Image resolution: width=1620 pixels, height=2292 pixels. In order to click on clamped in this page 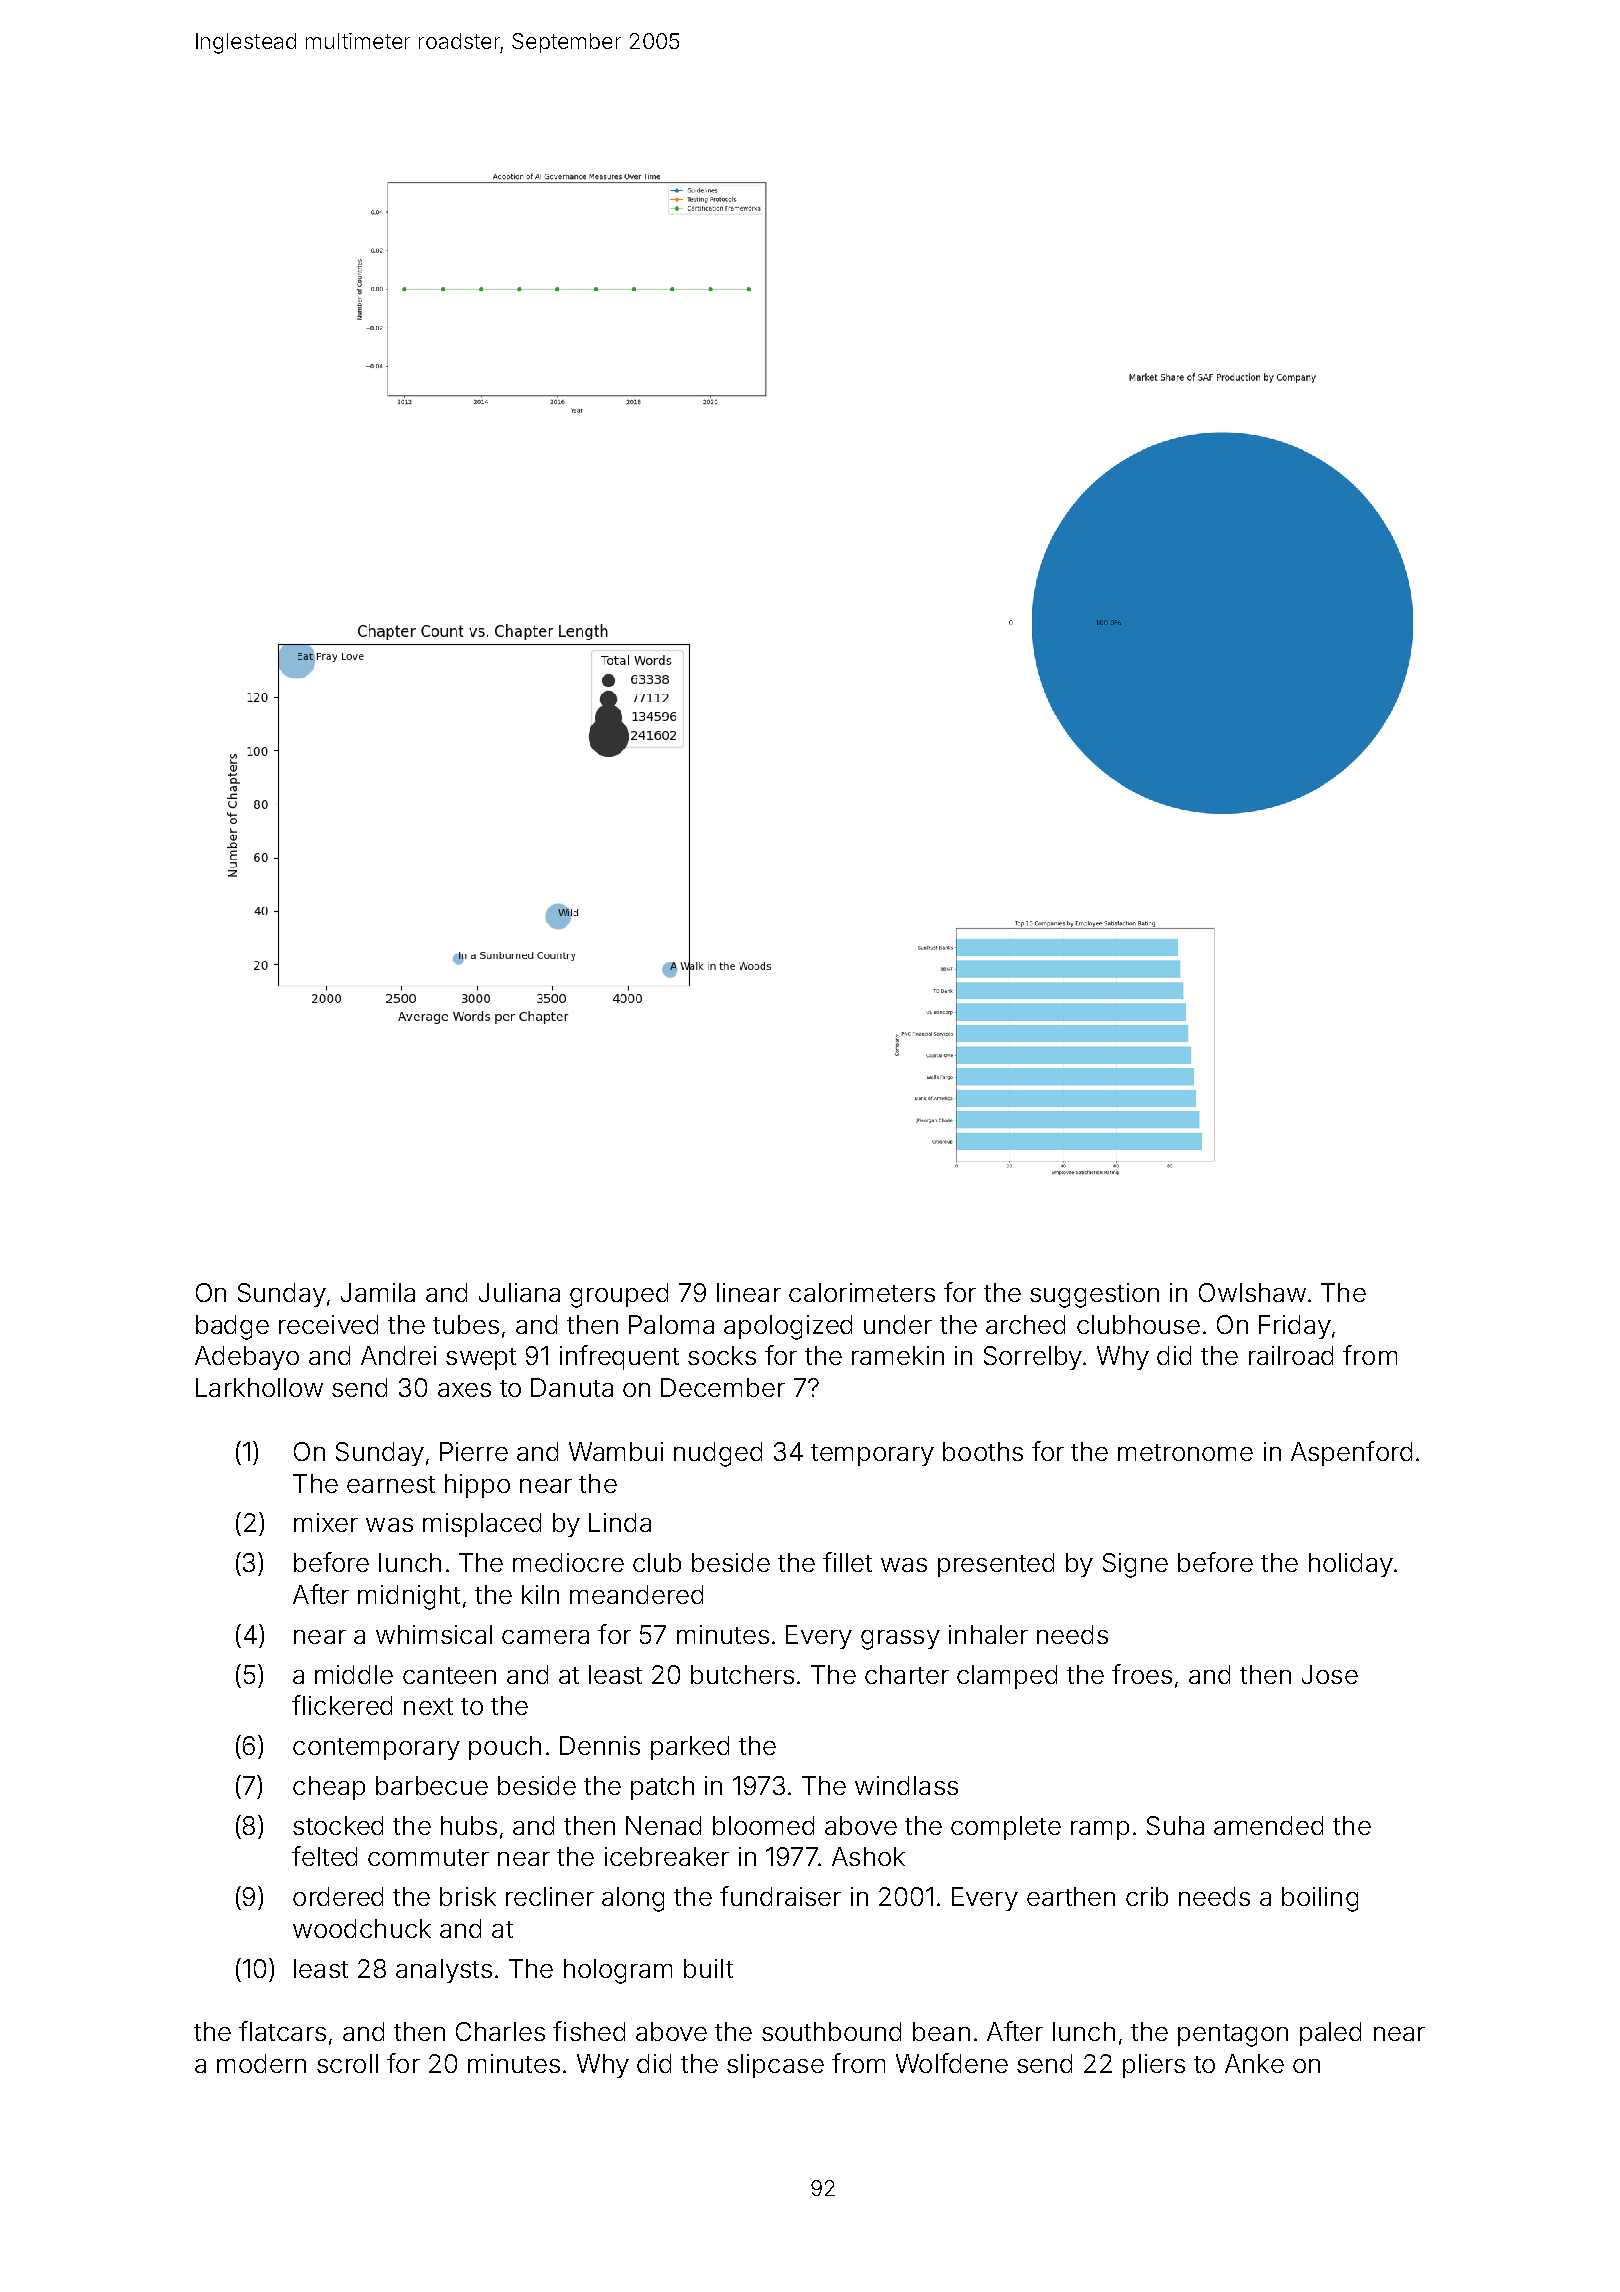, I will do `click(1007, 1677)`.
